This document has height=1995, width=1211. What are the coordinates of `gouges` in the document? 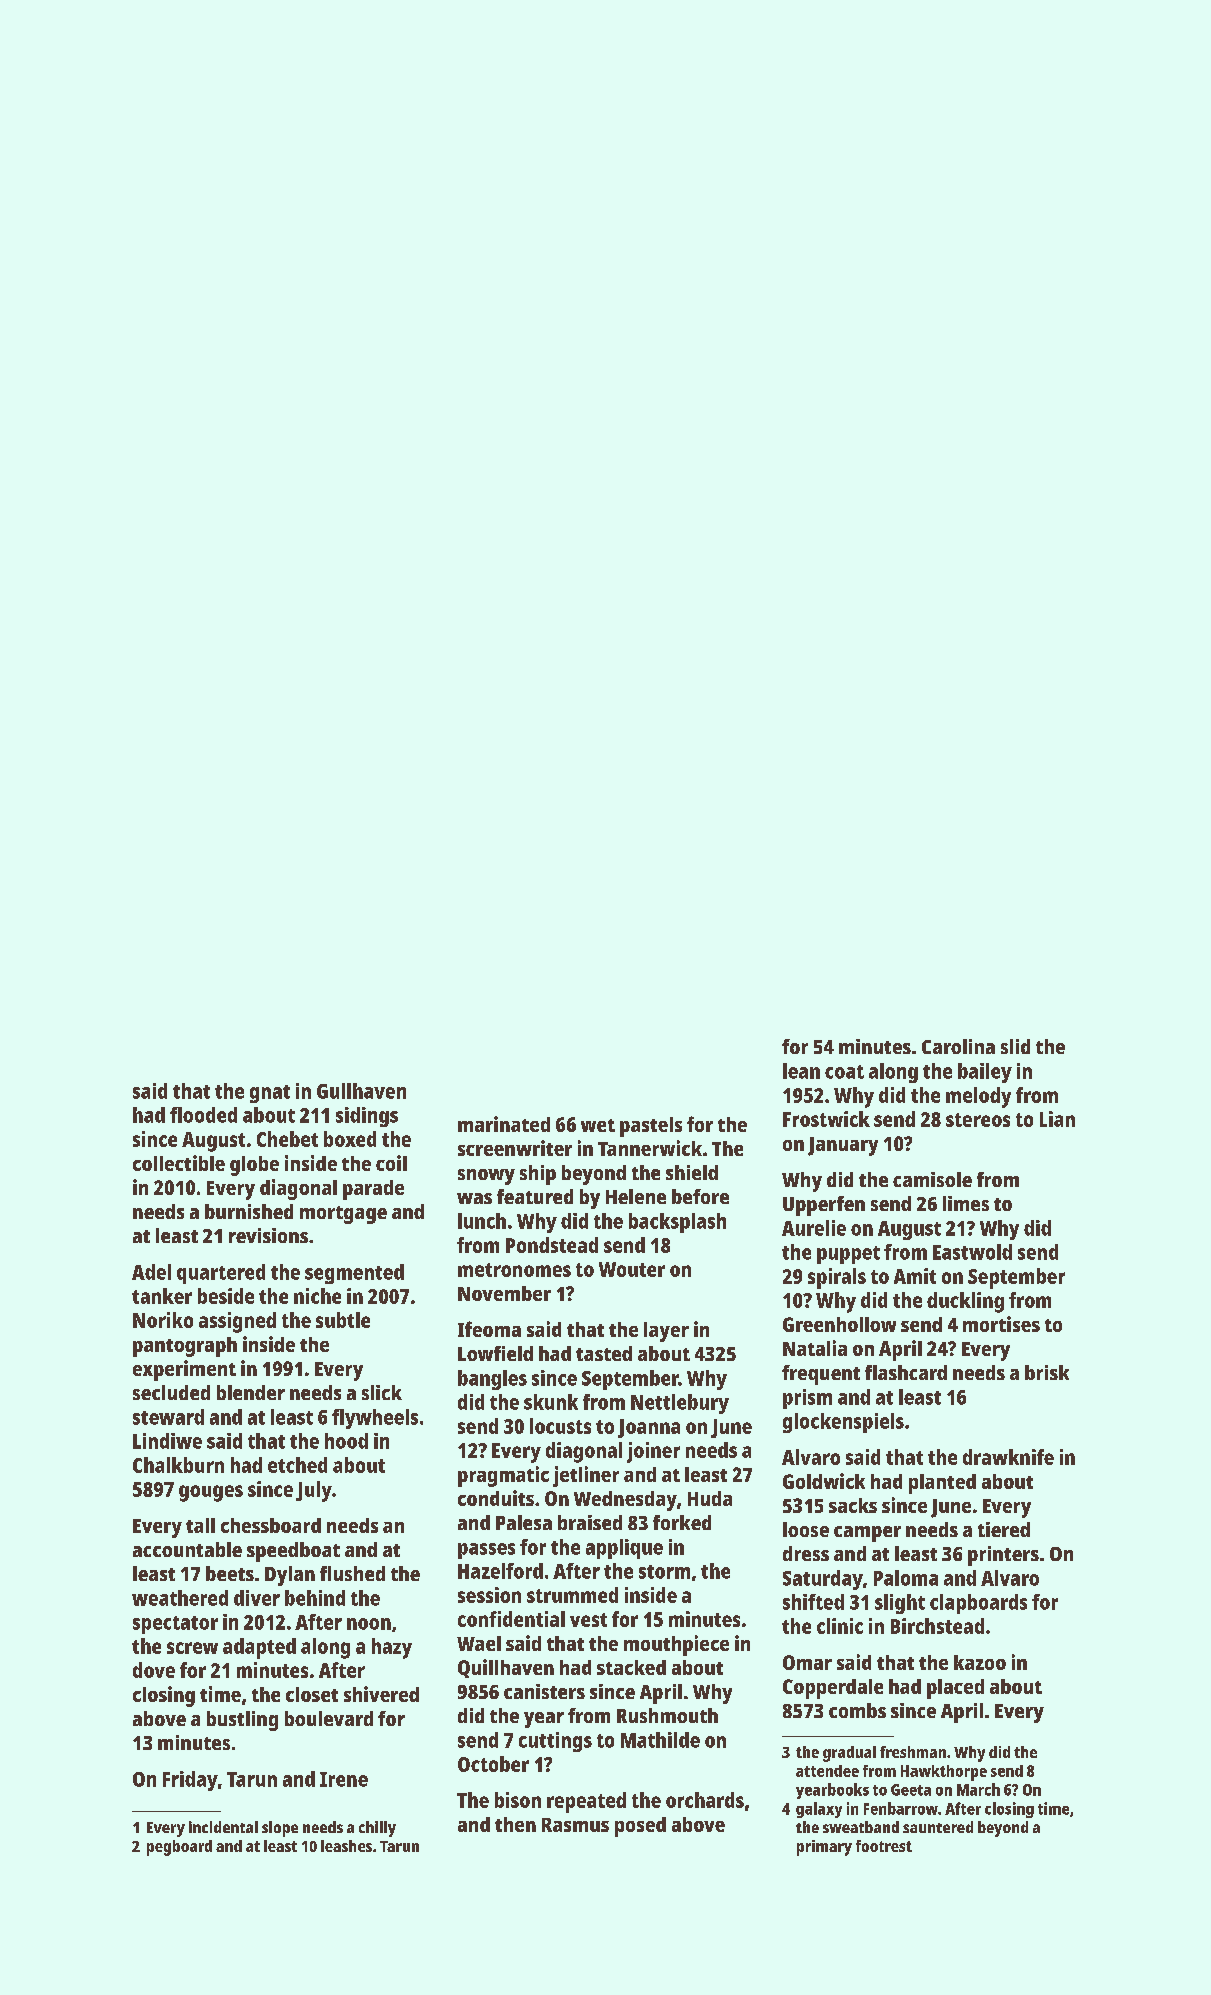 It's located at (211, 1493).
